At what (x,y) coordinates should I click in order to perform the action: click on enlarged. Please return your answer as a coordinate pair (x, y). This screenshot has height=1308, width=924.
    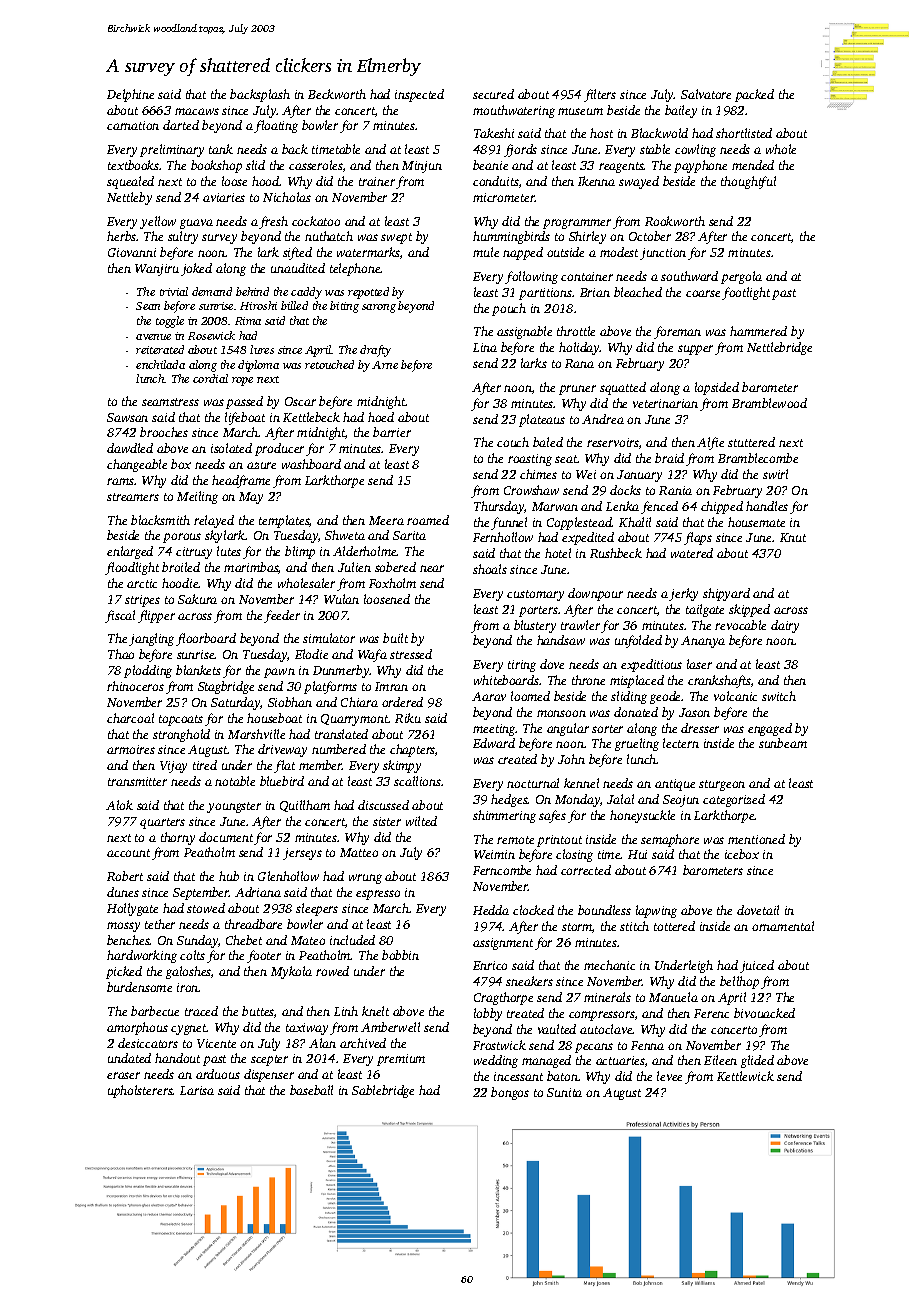
    Looking at the image, I should click on (130, 552).
